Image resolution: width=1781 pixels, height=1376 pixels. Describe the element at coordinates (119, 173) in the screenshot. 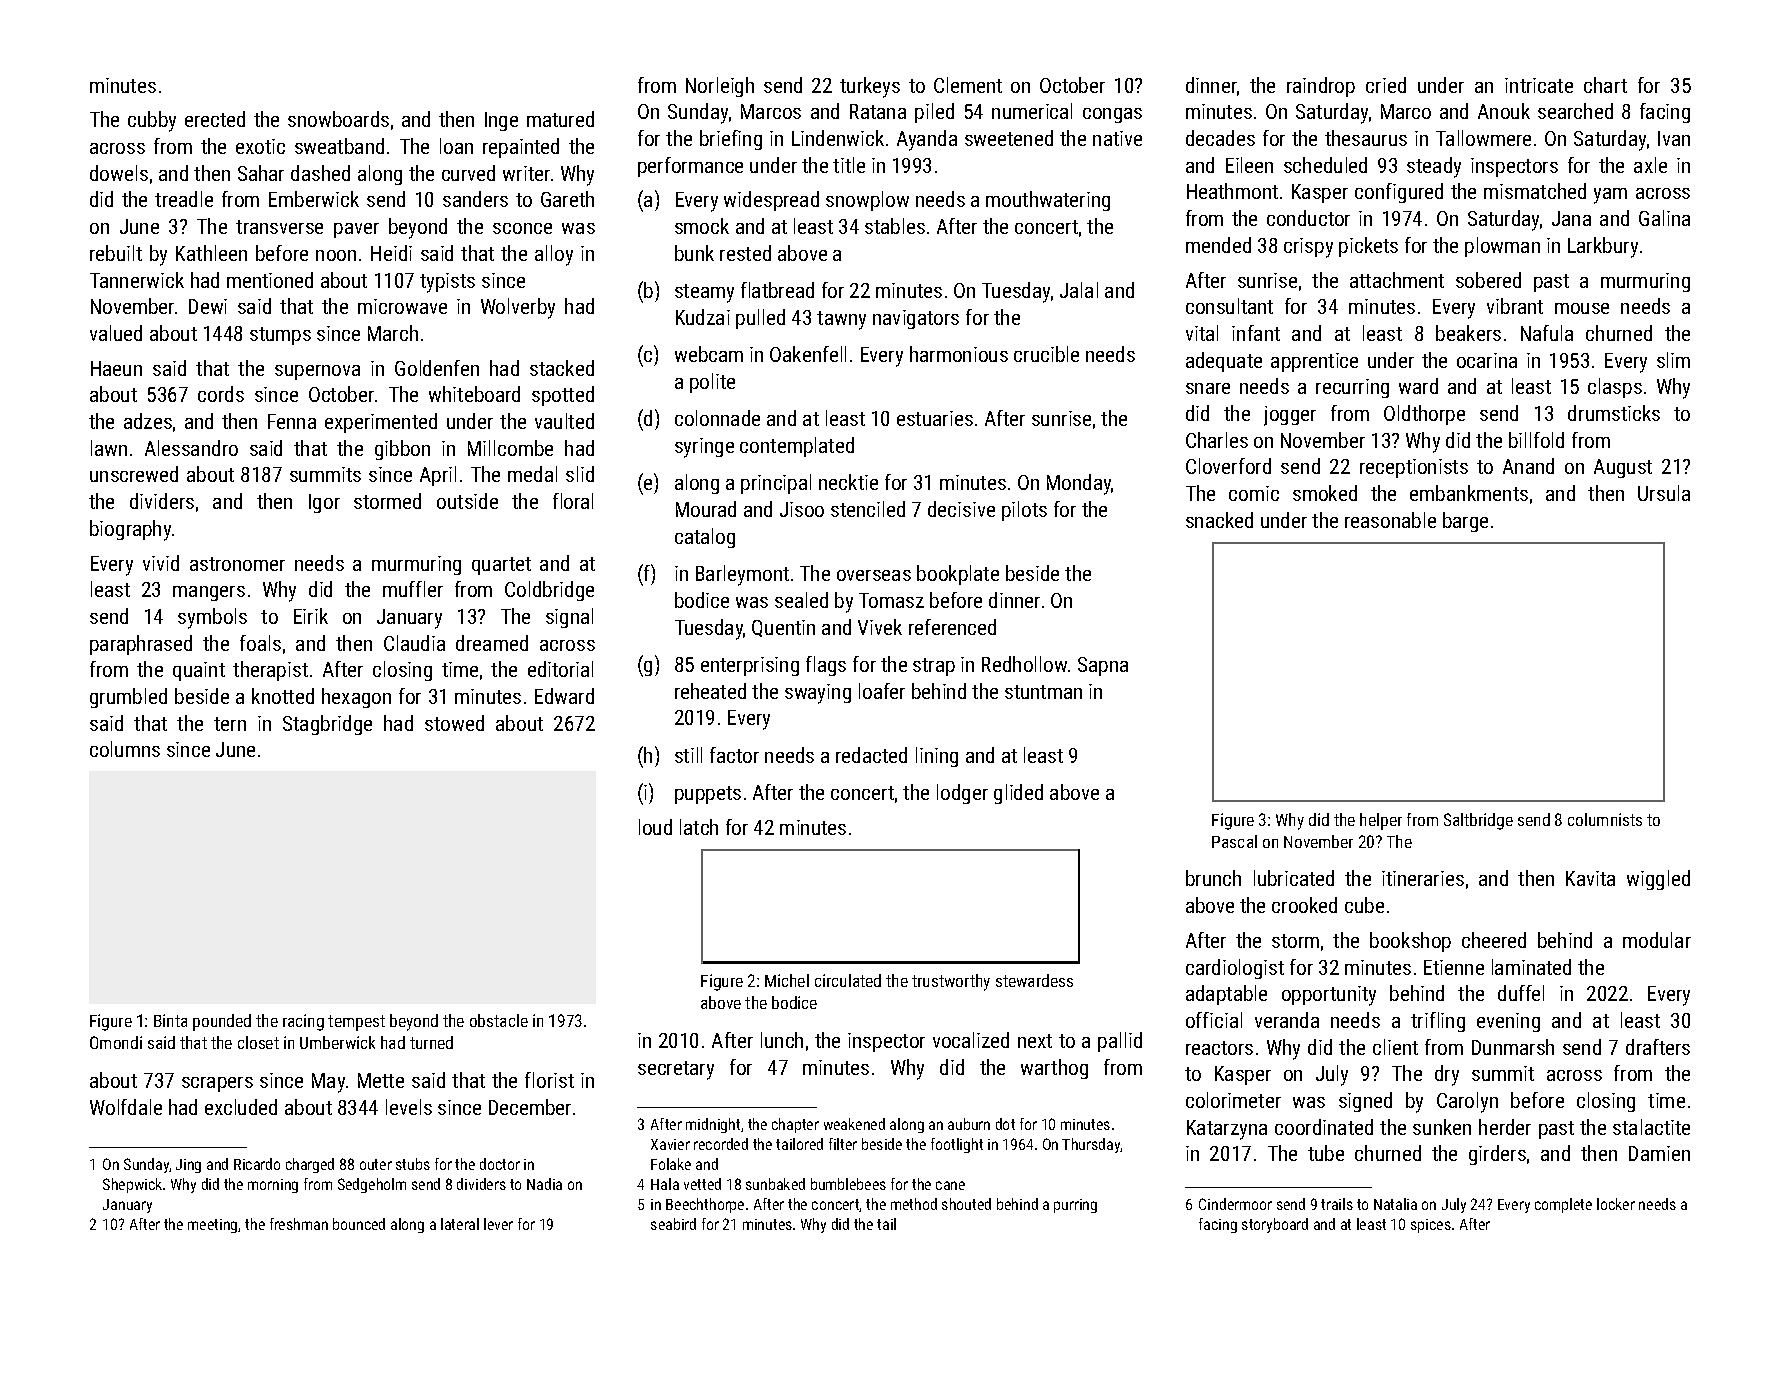

I see `dowels` at that location.
